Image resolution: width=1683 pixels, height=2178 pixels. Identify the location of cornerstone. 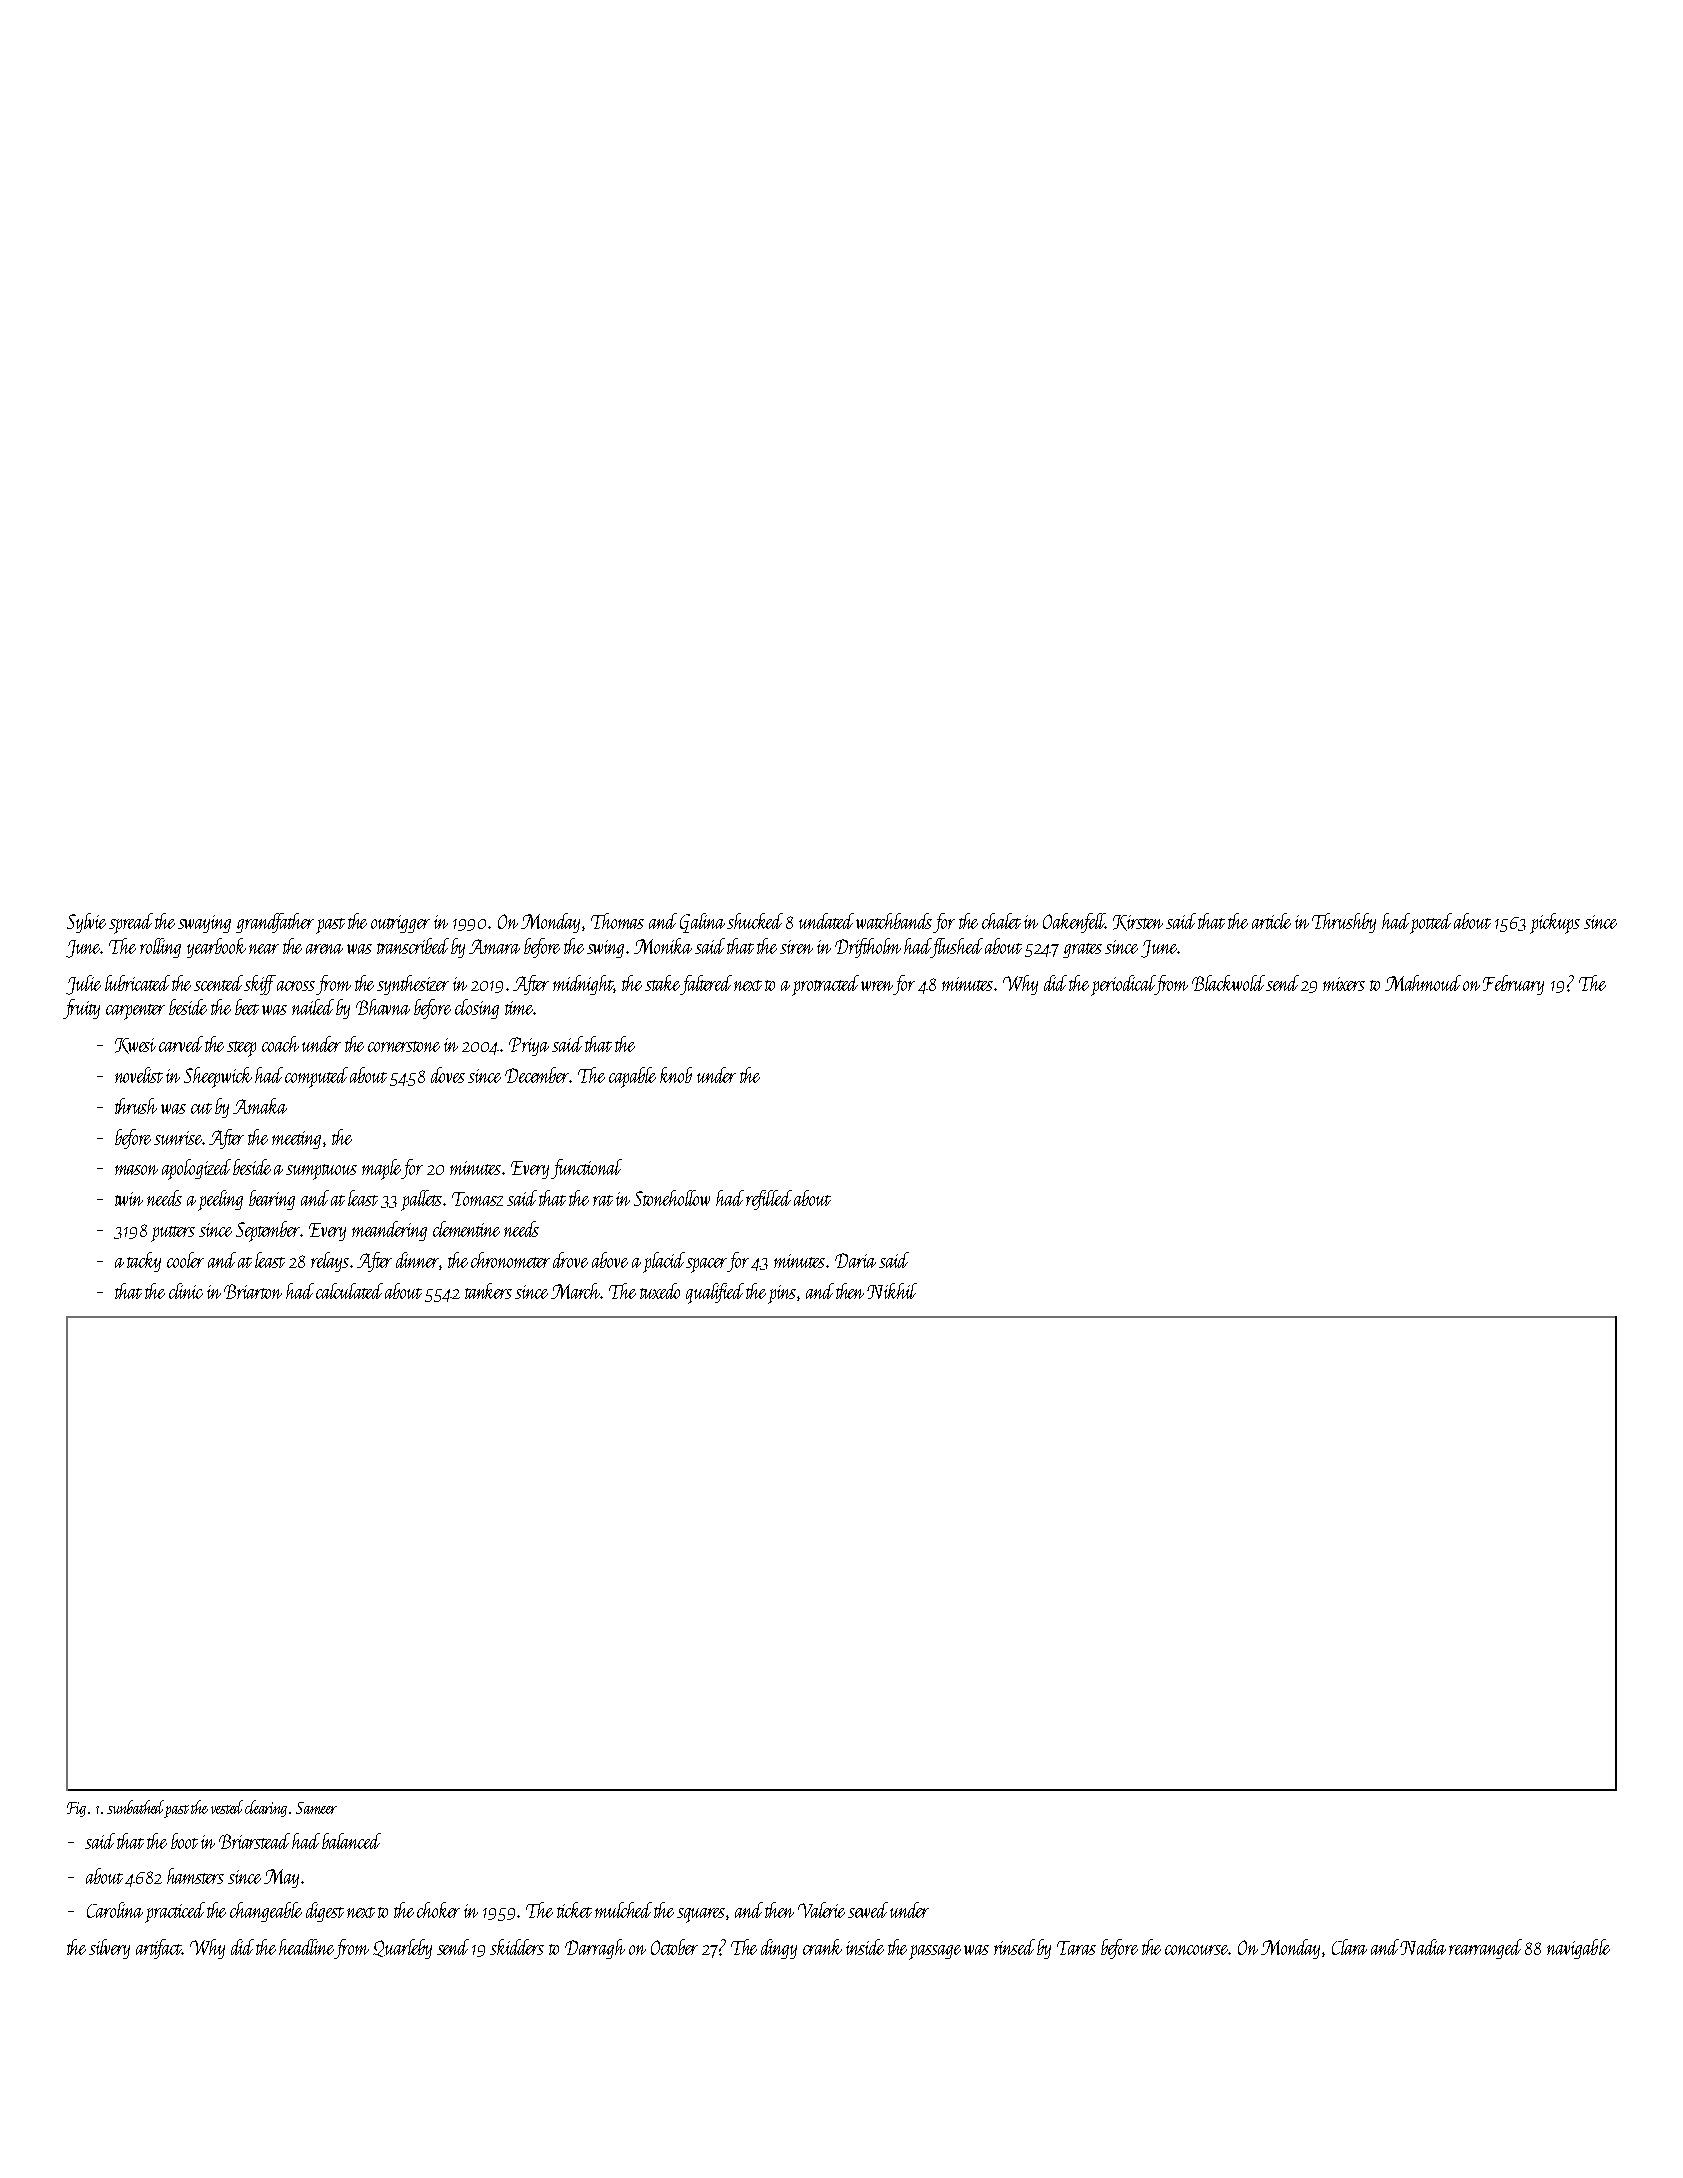
(404, 1046).
